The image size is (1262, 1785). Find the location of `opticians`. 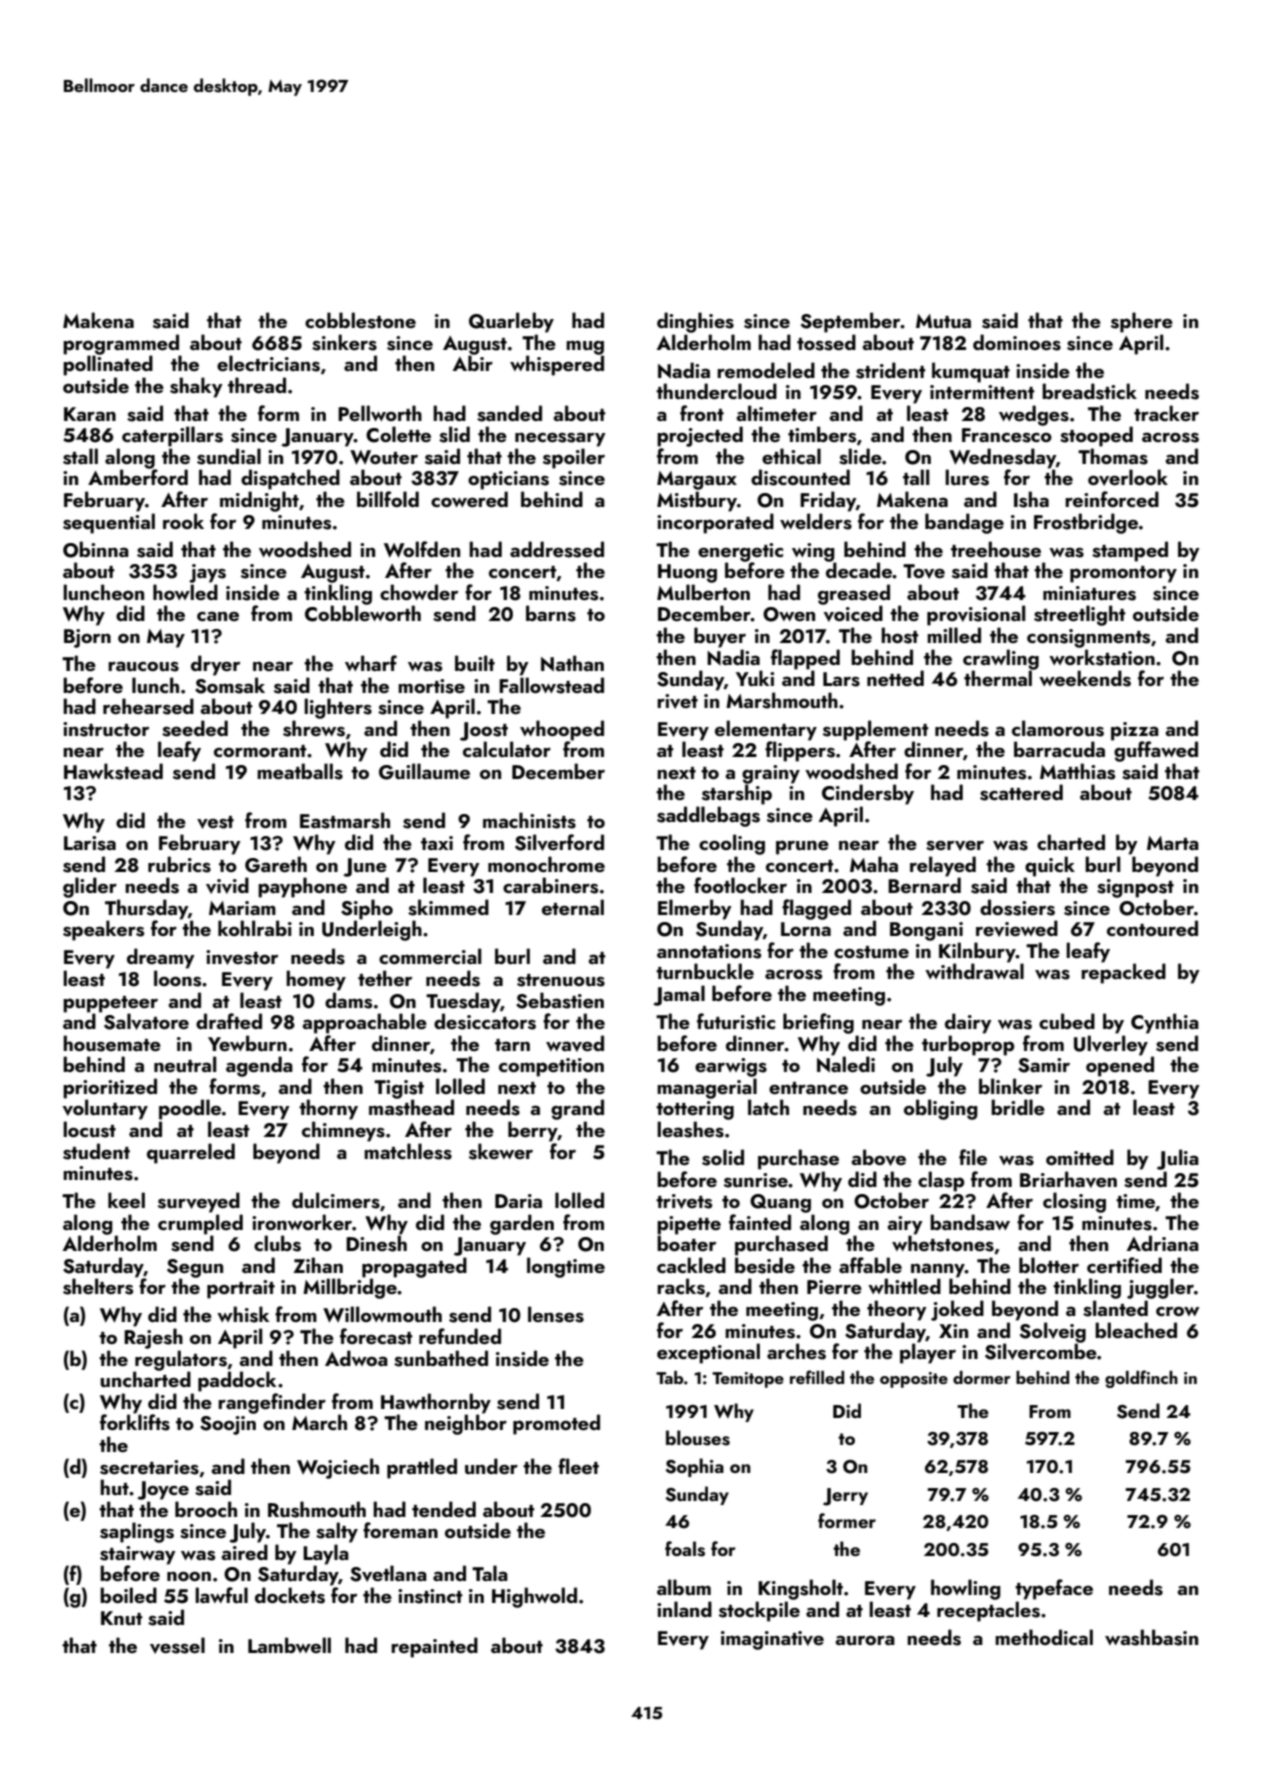

opticians is located at coordinates (508, 480).
